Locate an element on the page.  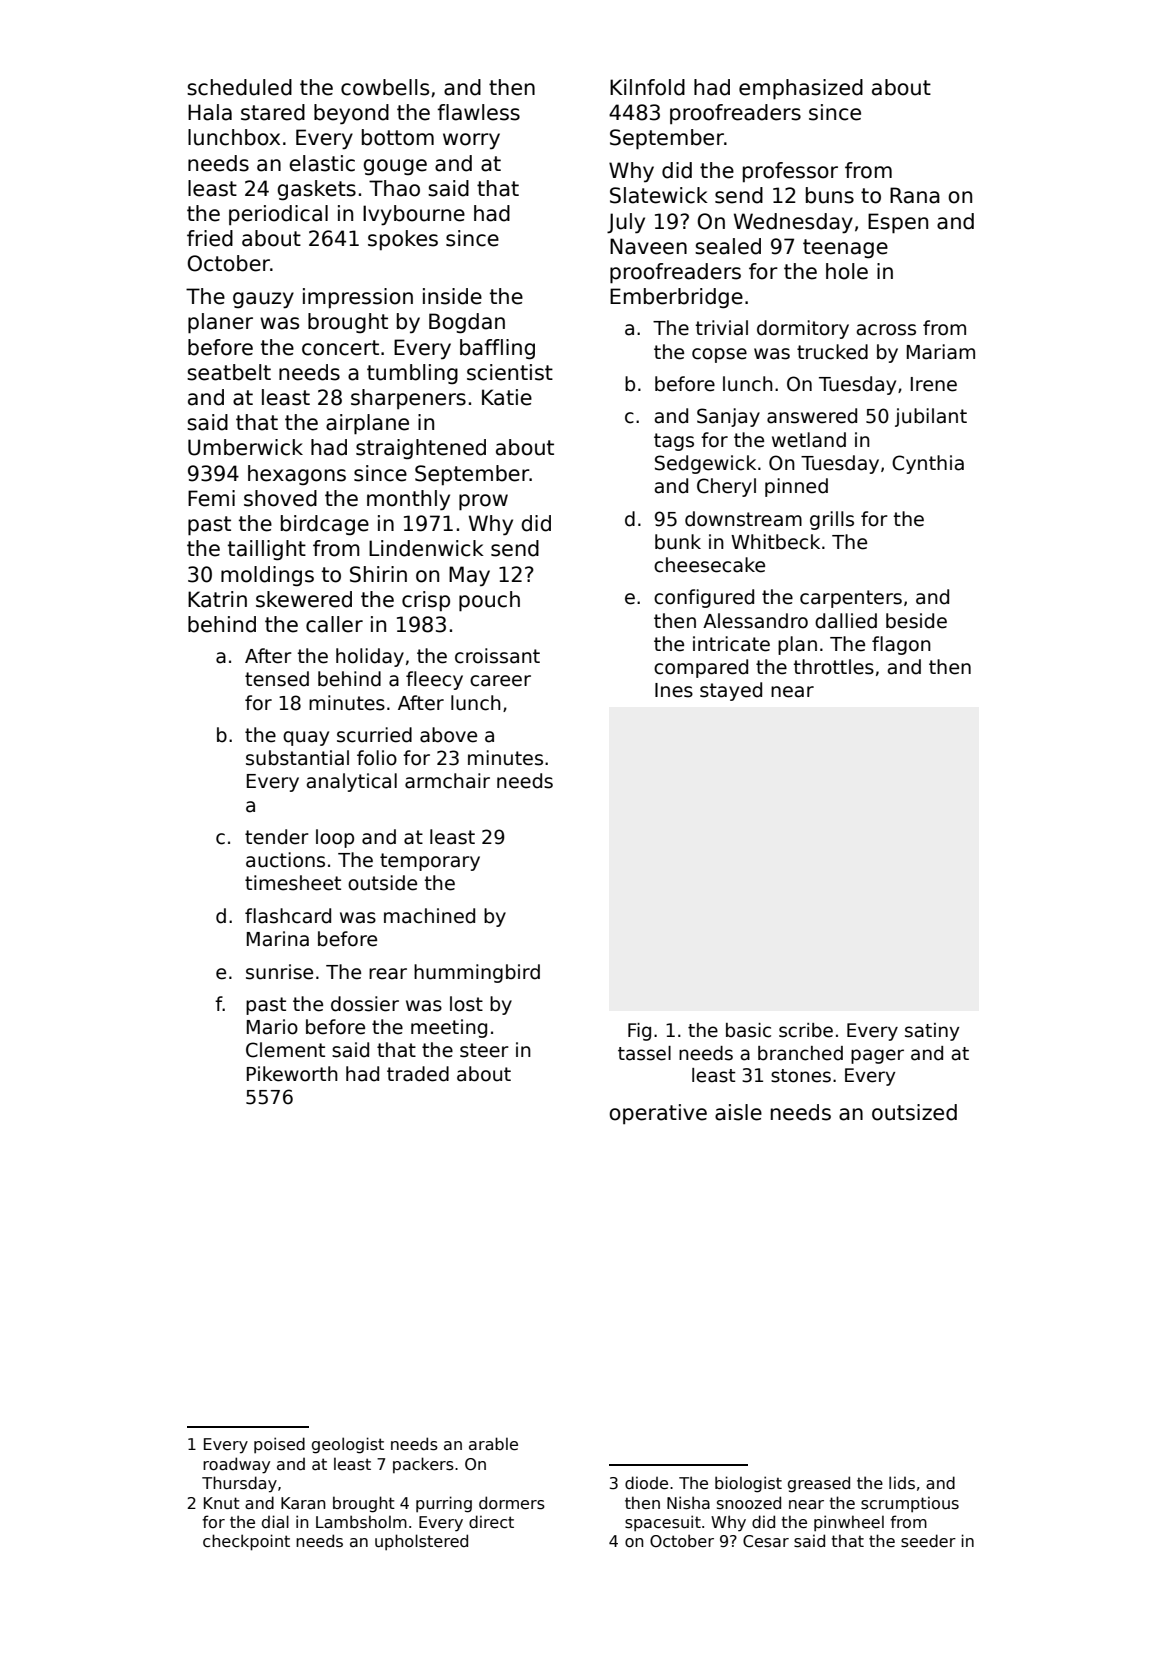
folio is located at coordinates (377, 758).
